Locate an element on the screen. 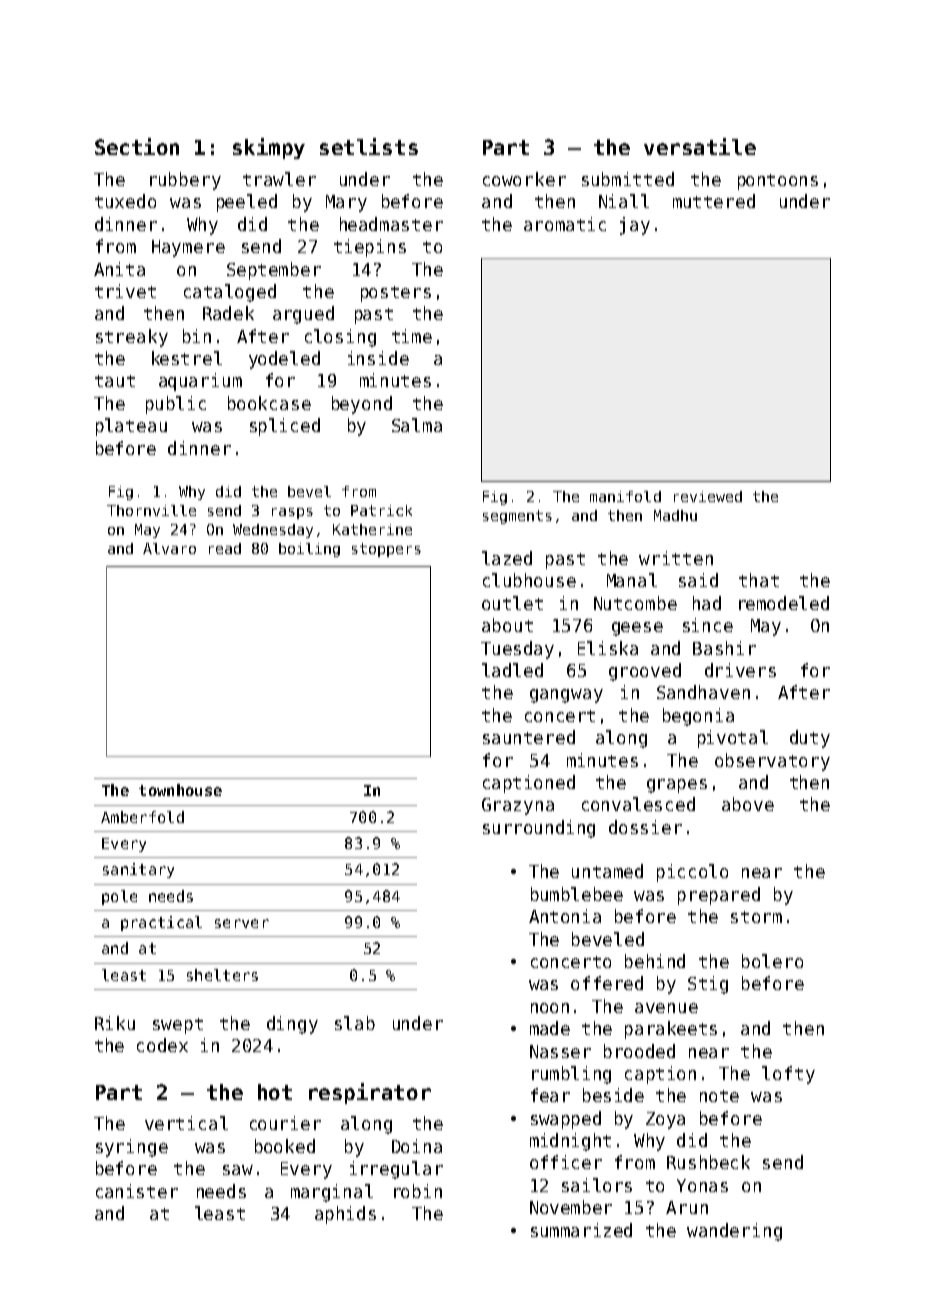  tiepins is located at coordinates (370, 248).
